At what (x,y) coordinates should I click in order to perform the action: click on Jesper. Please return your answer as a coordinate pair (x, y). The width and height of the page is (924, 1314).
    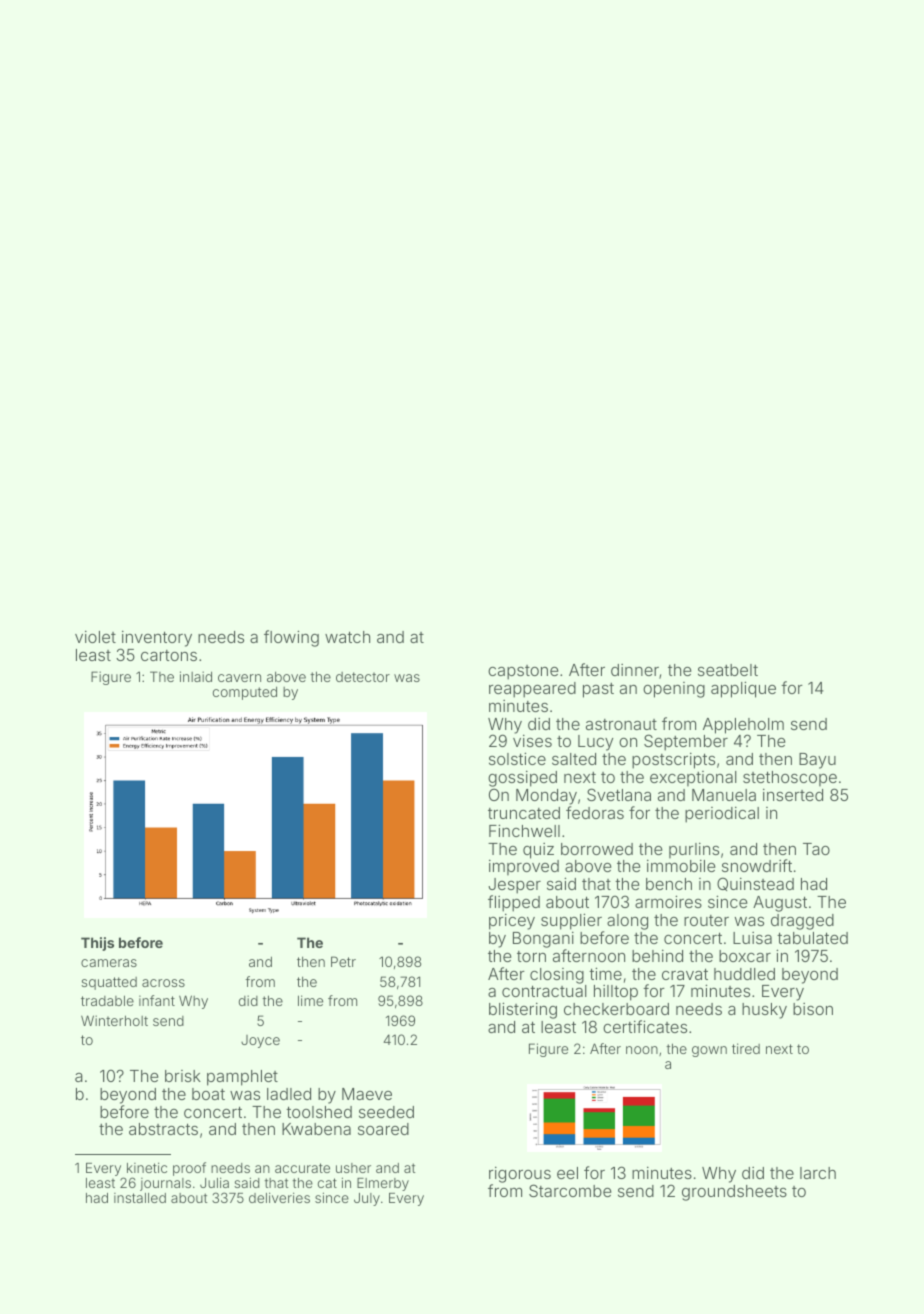
    Looking at the image, I should click on (514, 886).
